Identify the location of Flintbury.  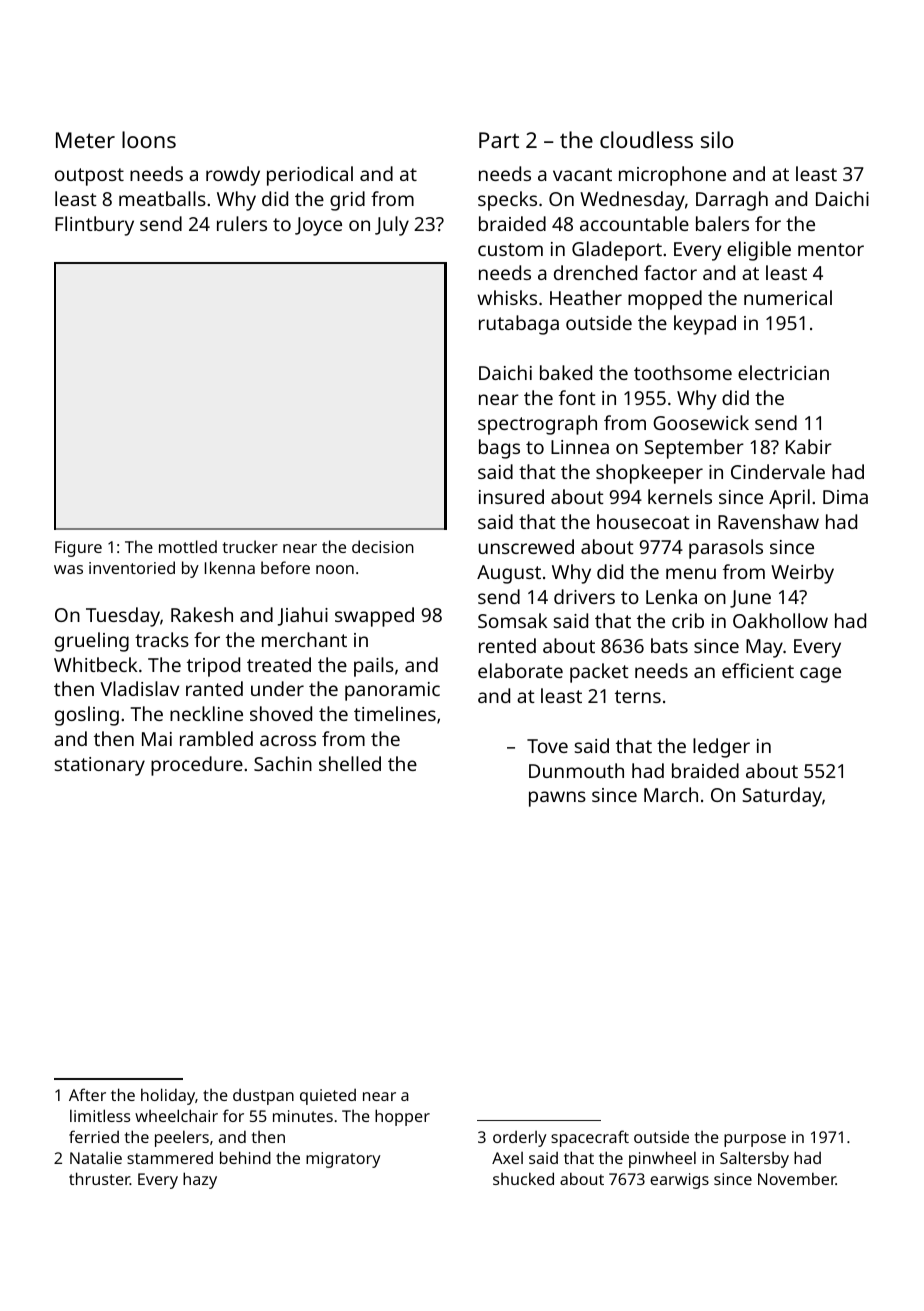
(94, 226).
